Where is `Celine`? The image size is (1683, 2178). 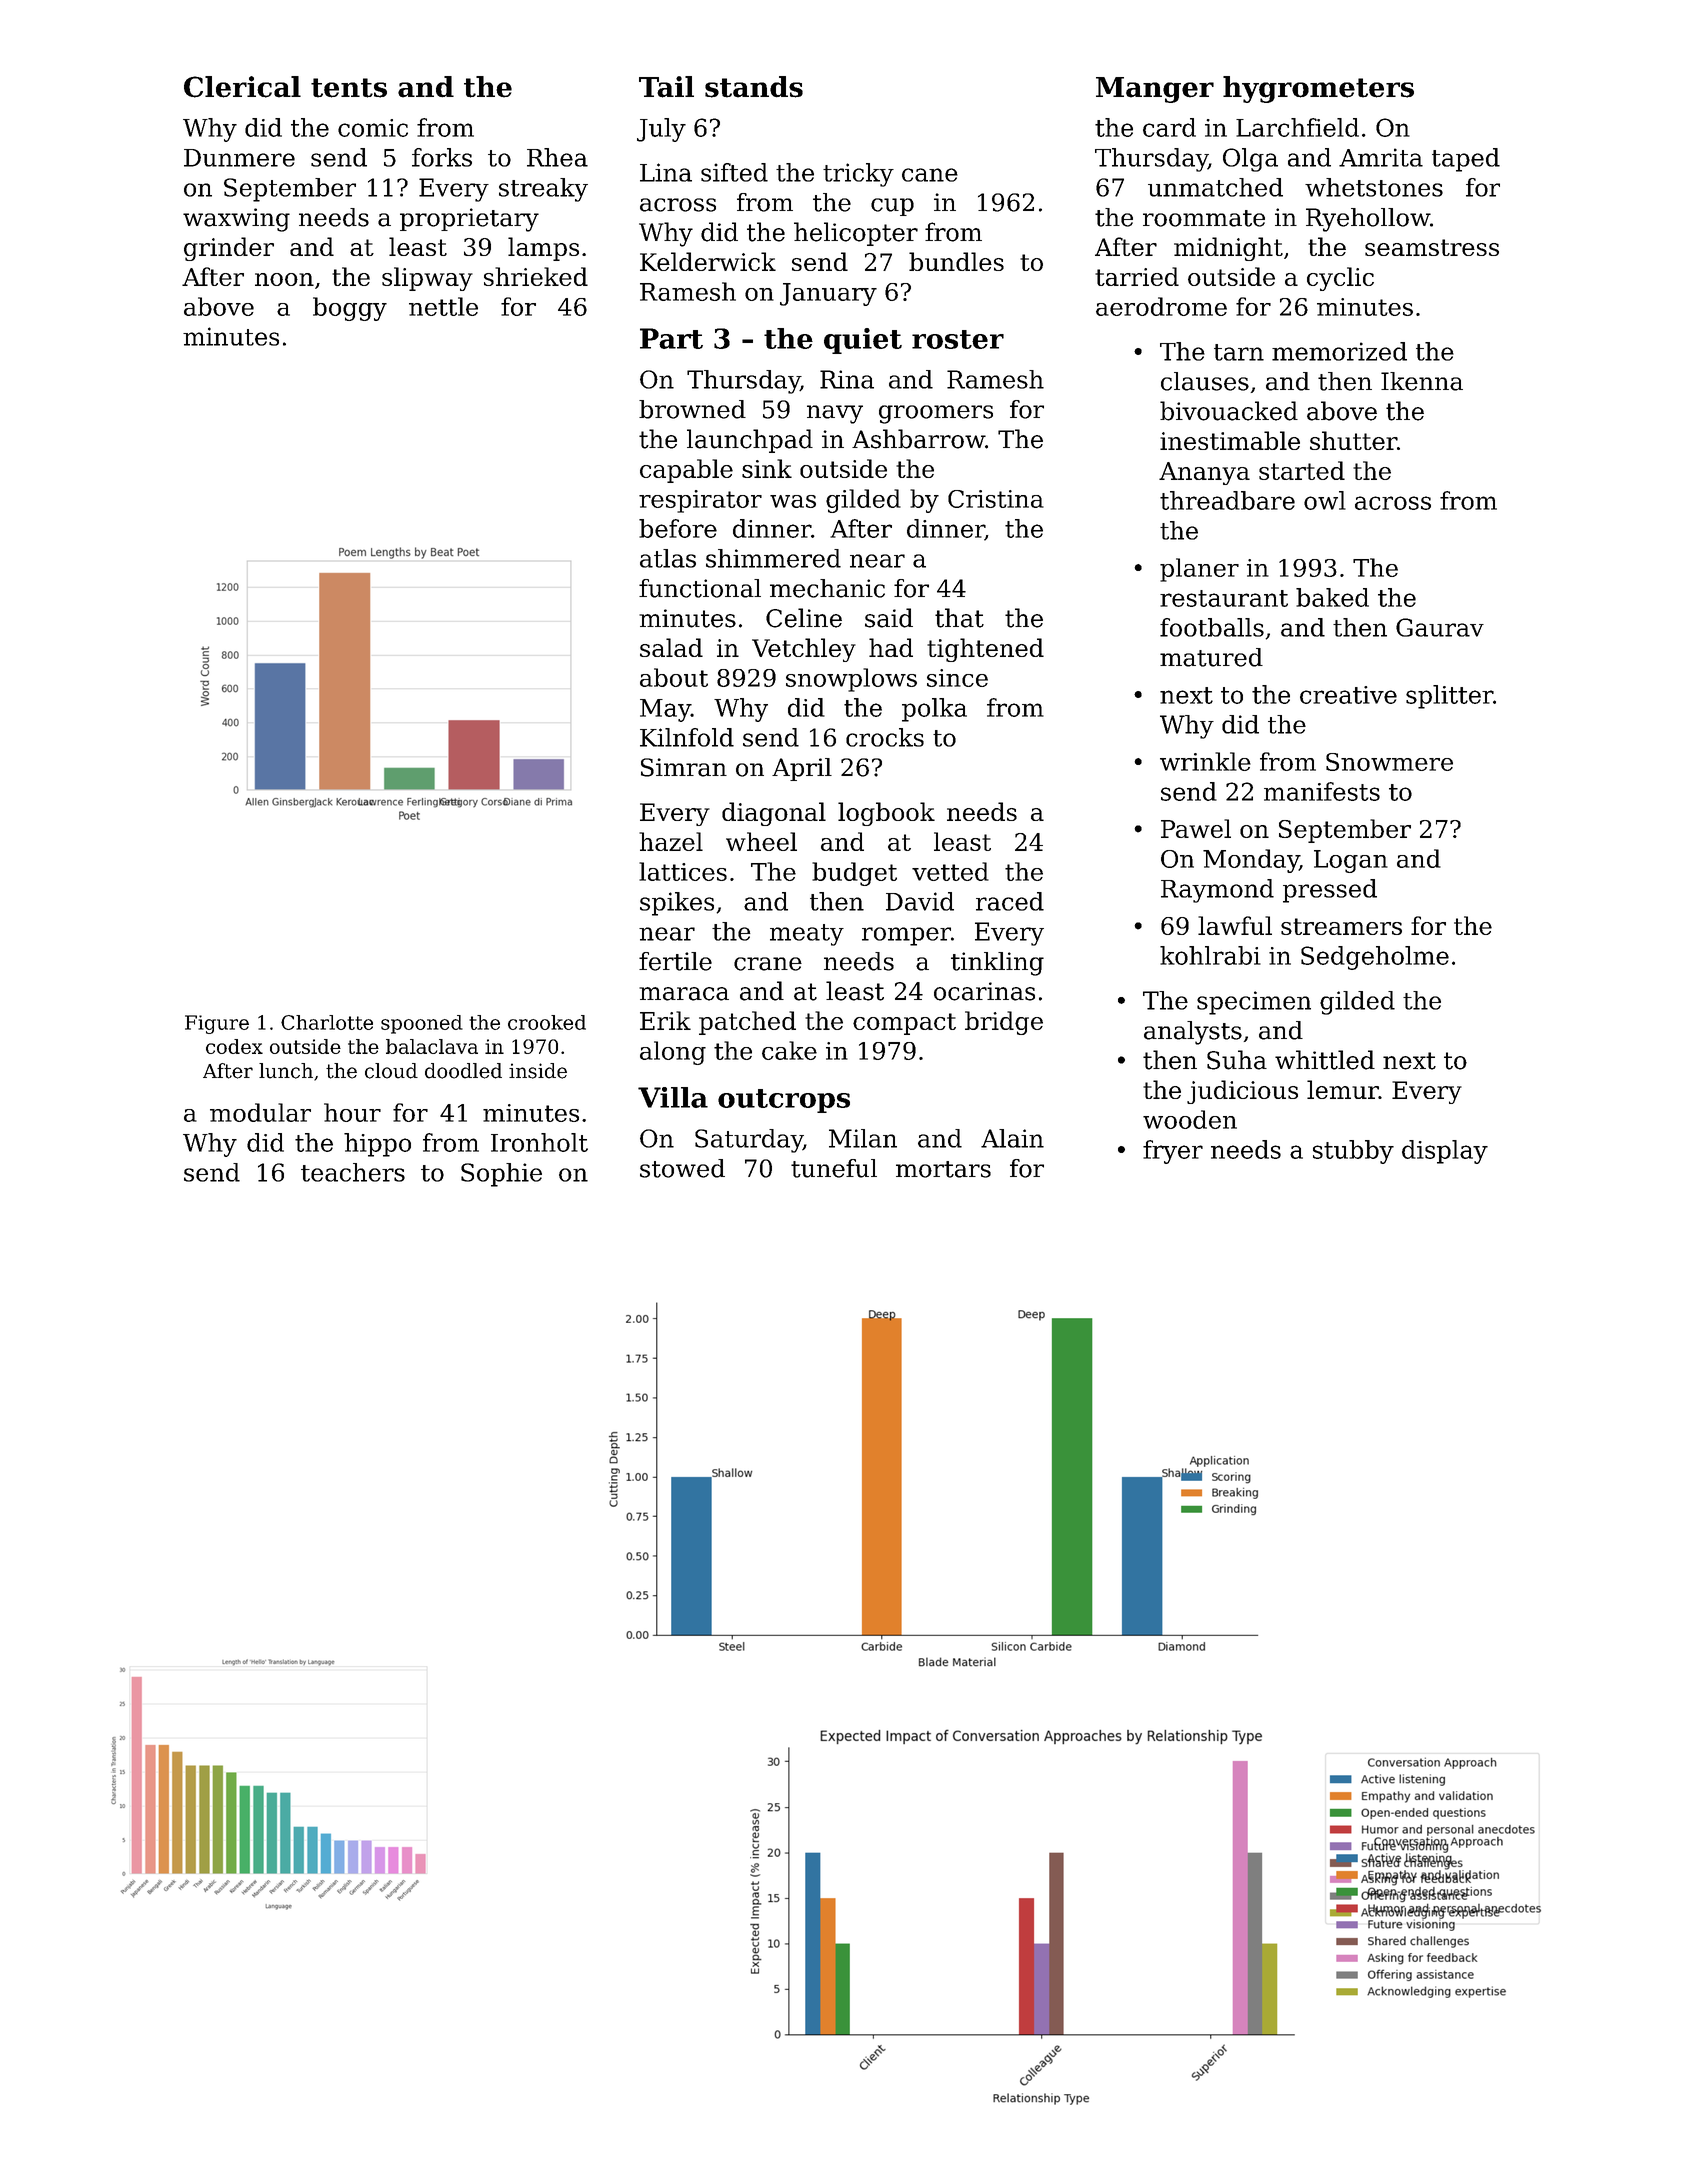 Celine is located at coordinates (804, 618).
